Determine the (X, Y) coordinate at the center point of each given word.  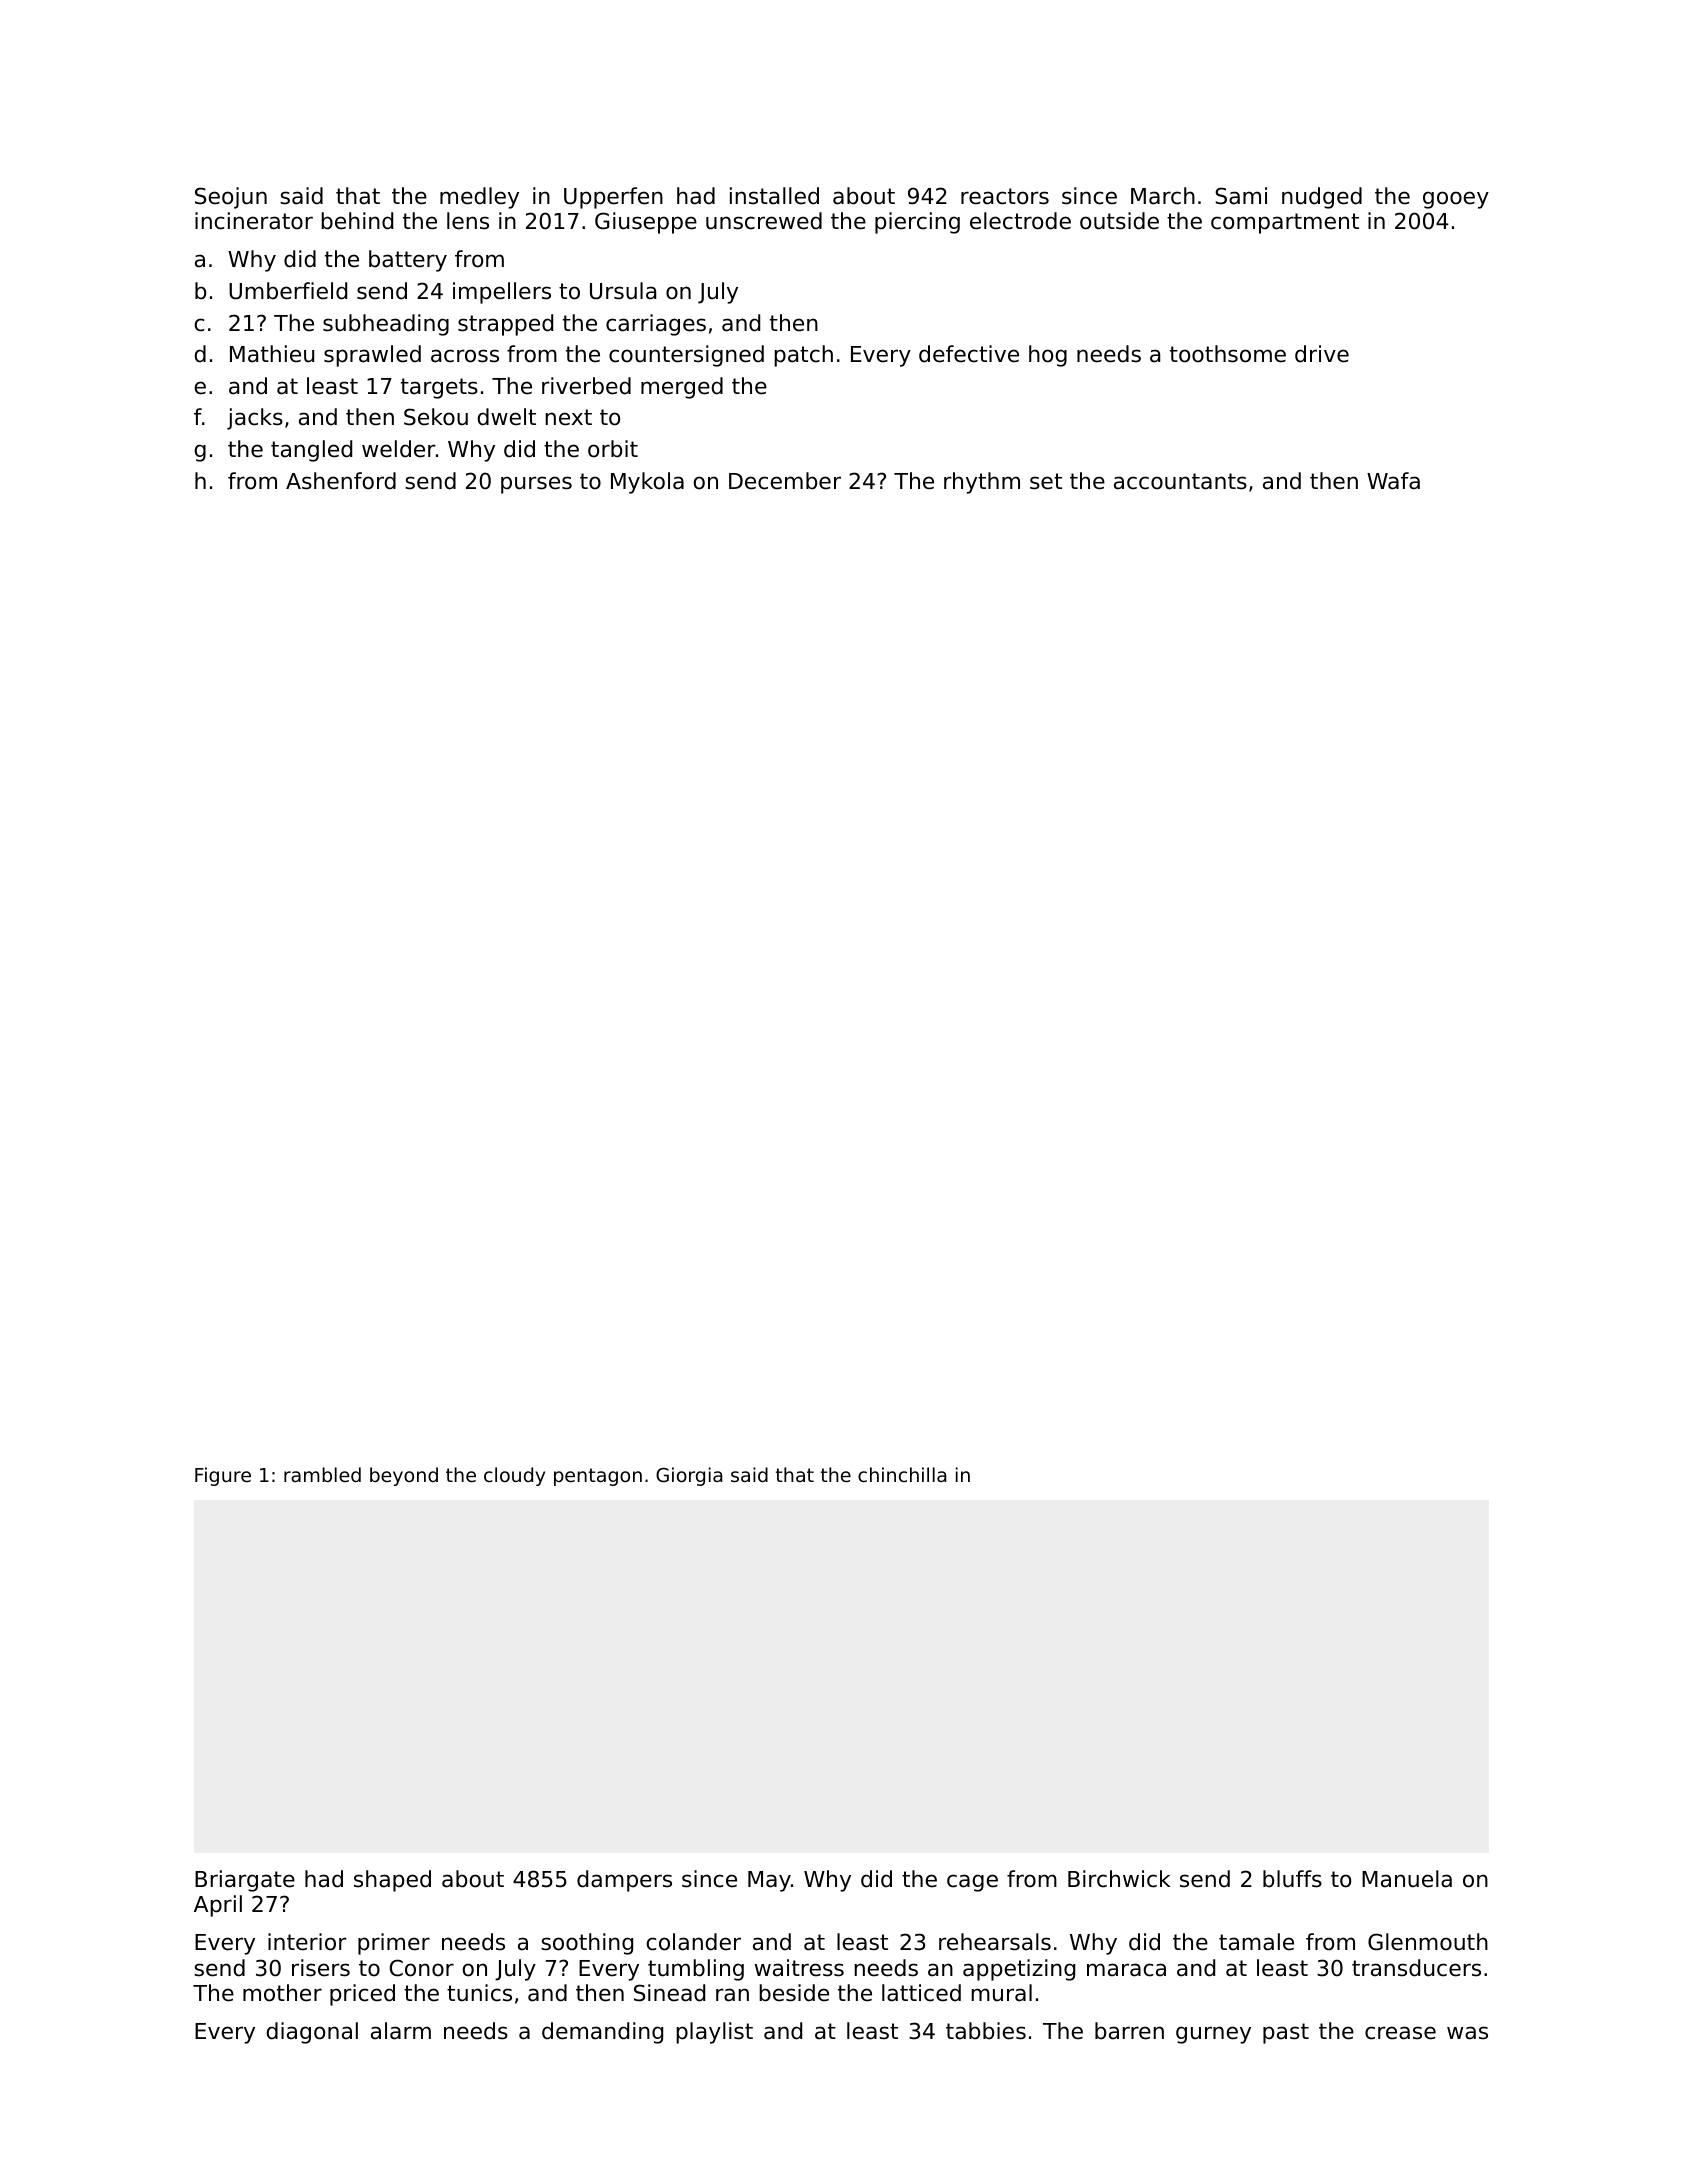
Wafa (1393, 481)
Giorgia (689, 1476)
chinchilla (902, 1474)
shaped (392, 1881)
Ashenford (341, 481)
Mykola (647, 483)
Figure (223, 1476)
